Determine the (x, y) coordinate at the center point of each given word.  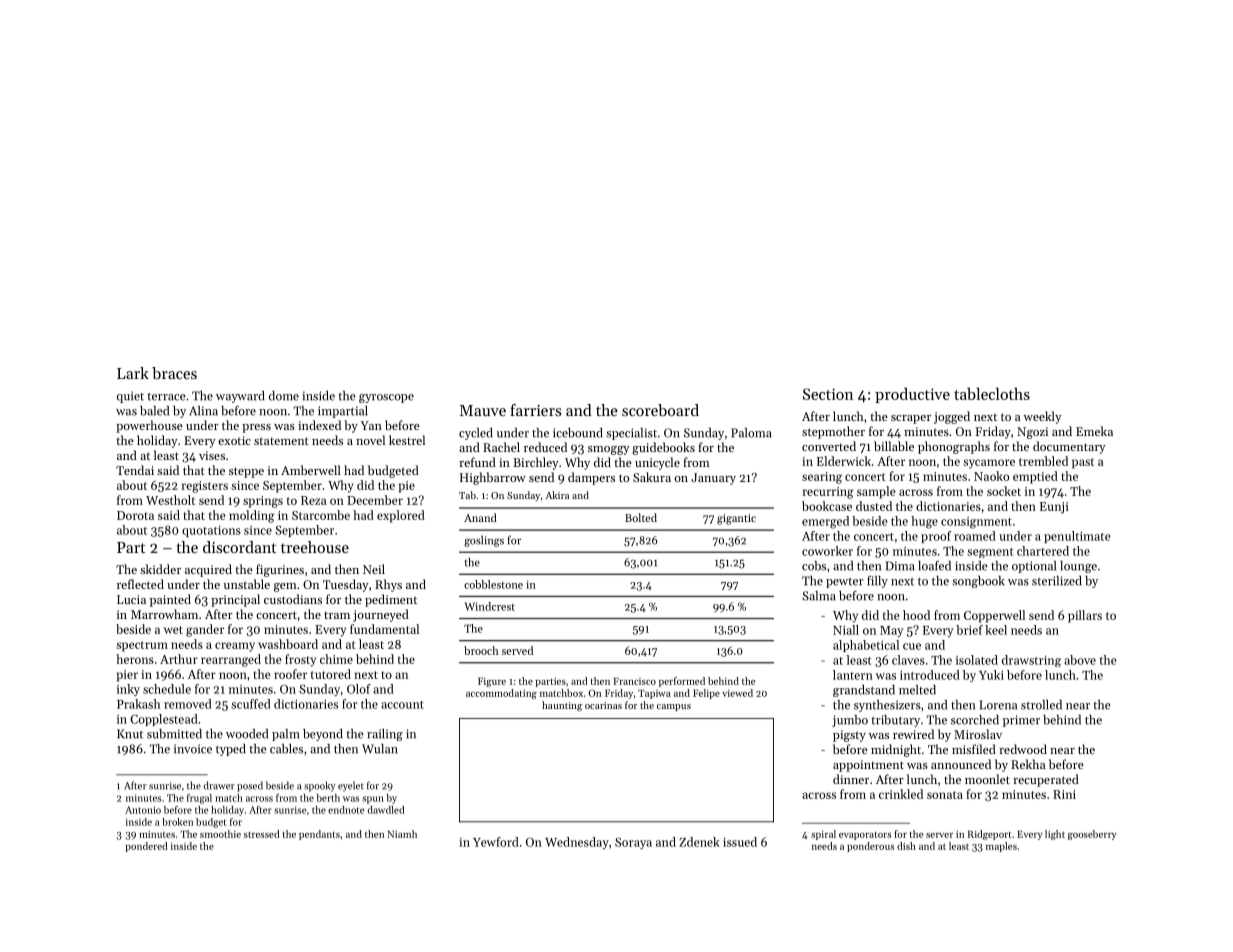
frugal (199, 799)
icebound (578, 433)
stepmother (833, 432)
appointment (868, 766)
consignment (976, 523)
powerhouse (149, 426)
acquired (208, 570)
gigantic (736, 519)
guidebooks (663, 448)
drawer (219, 785)
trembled (1043, 461)
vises (212, 455)
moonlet (987, 779)
